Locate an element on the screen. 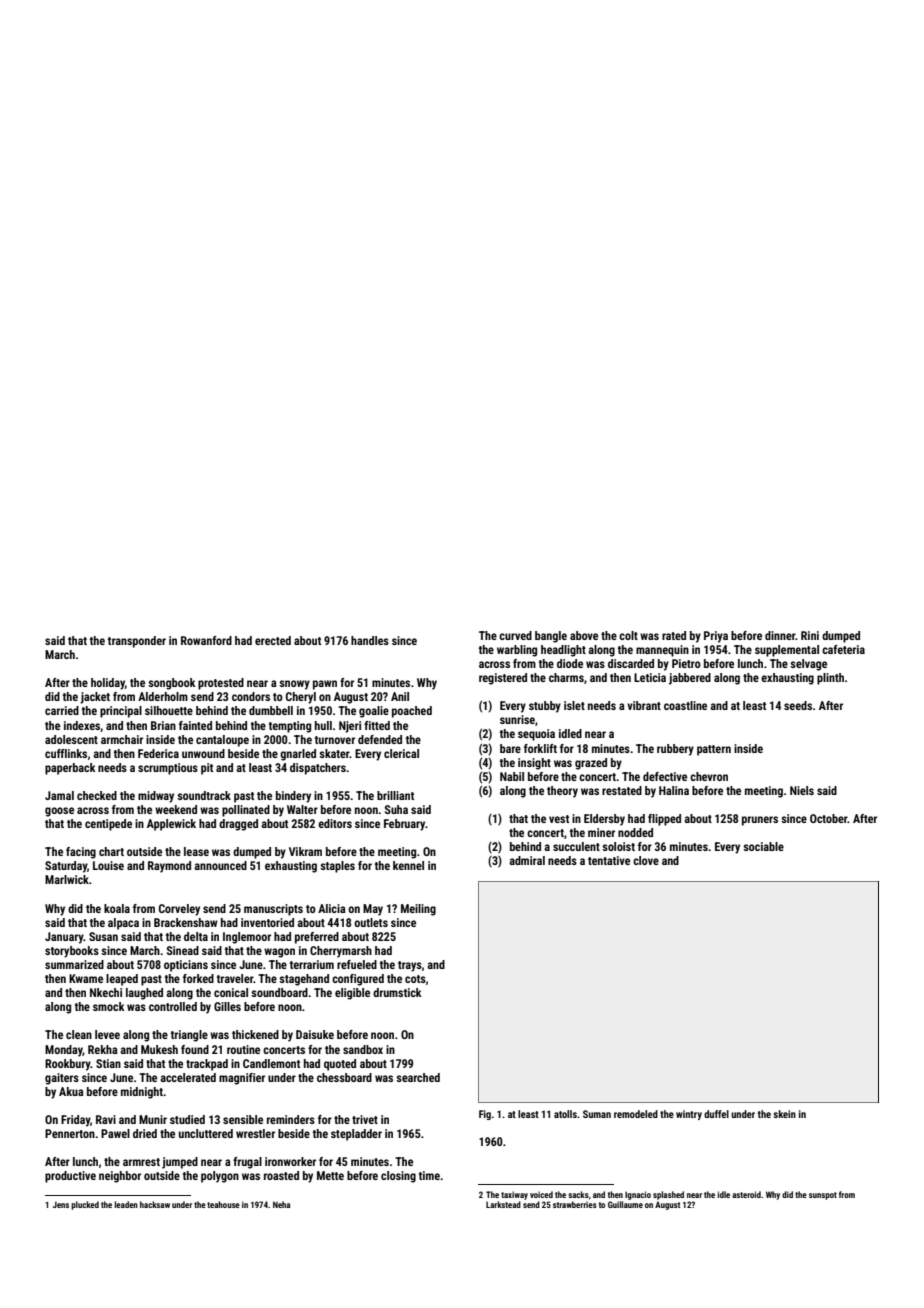 This screenshot has width=924, height=1308. leaden is located at coordinates (126, 1204).
